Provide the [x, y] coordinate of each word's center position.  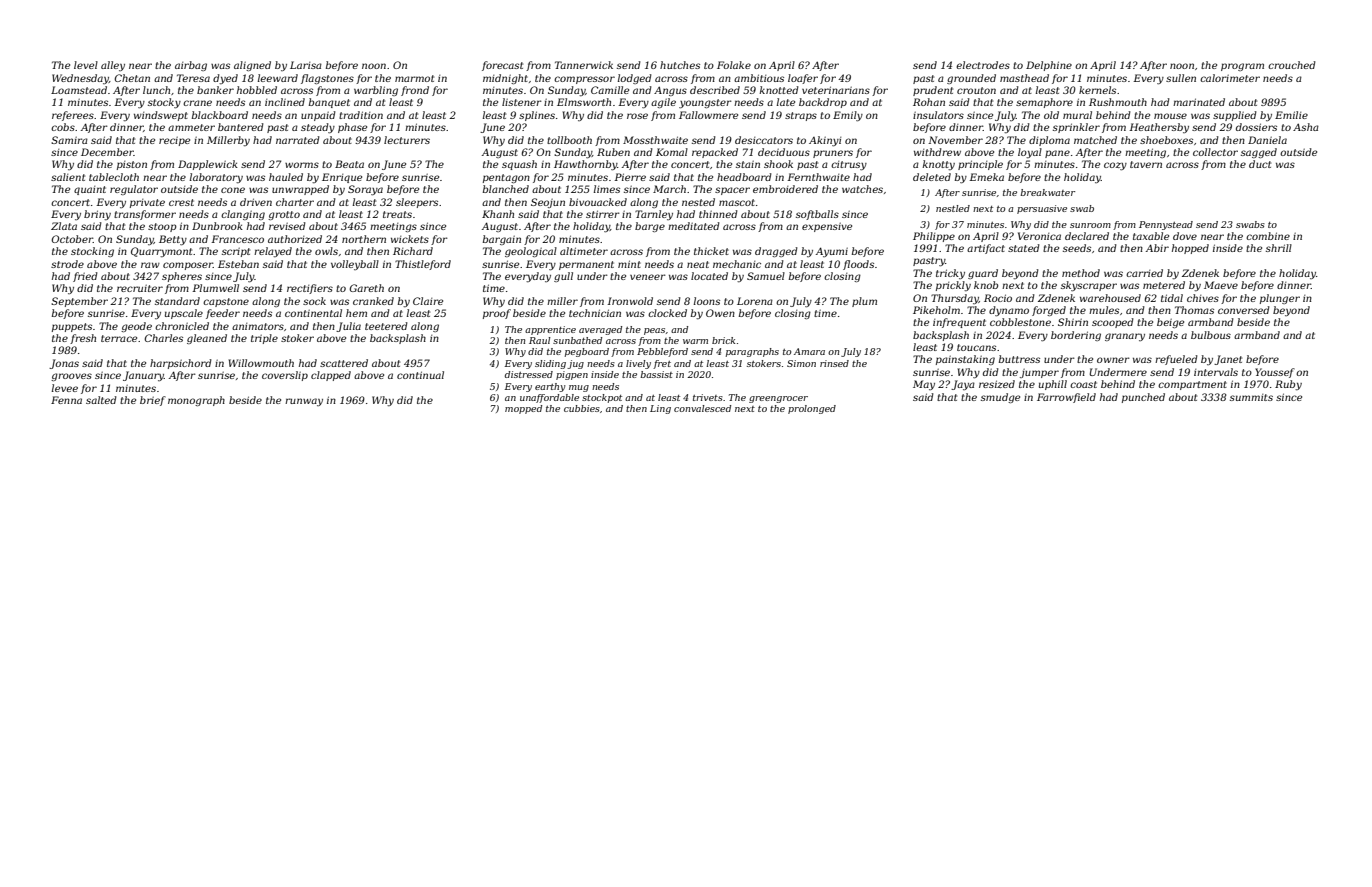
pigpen [572, 375]
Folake [734, 65]
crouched [1292, 65]
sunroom [1090, 225]
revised [287, 226]
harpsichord [181, 364]
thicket [711, 251]
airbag [191, 66]
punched [1143, 398]
